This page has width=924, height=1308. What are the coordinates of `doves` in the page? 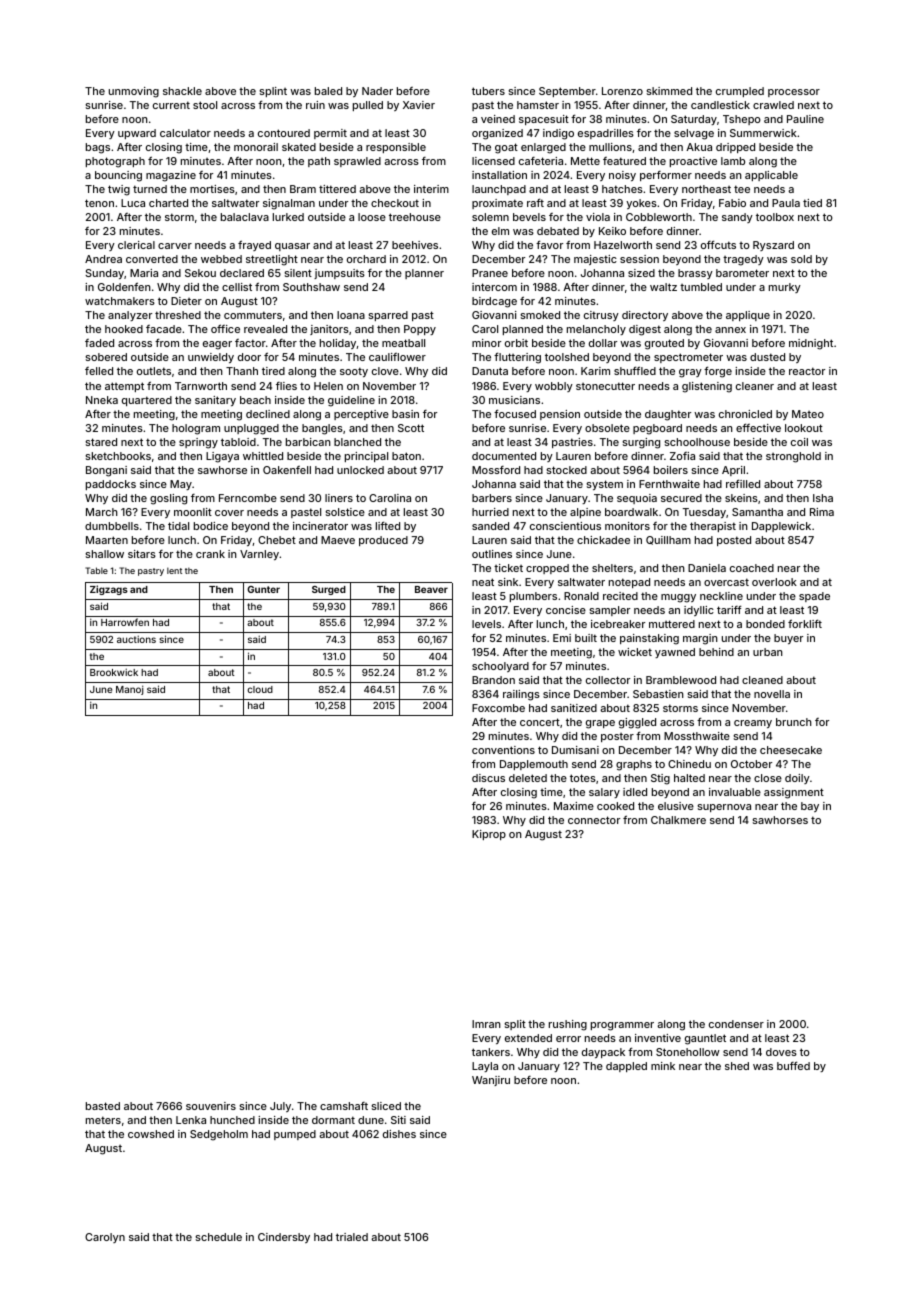 It's located at (781, 1052).
